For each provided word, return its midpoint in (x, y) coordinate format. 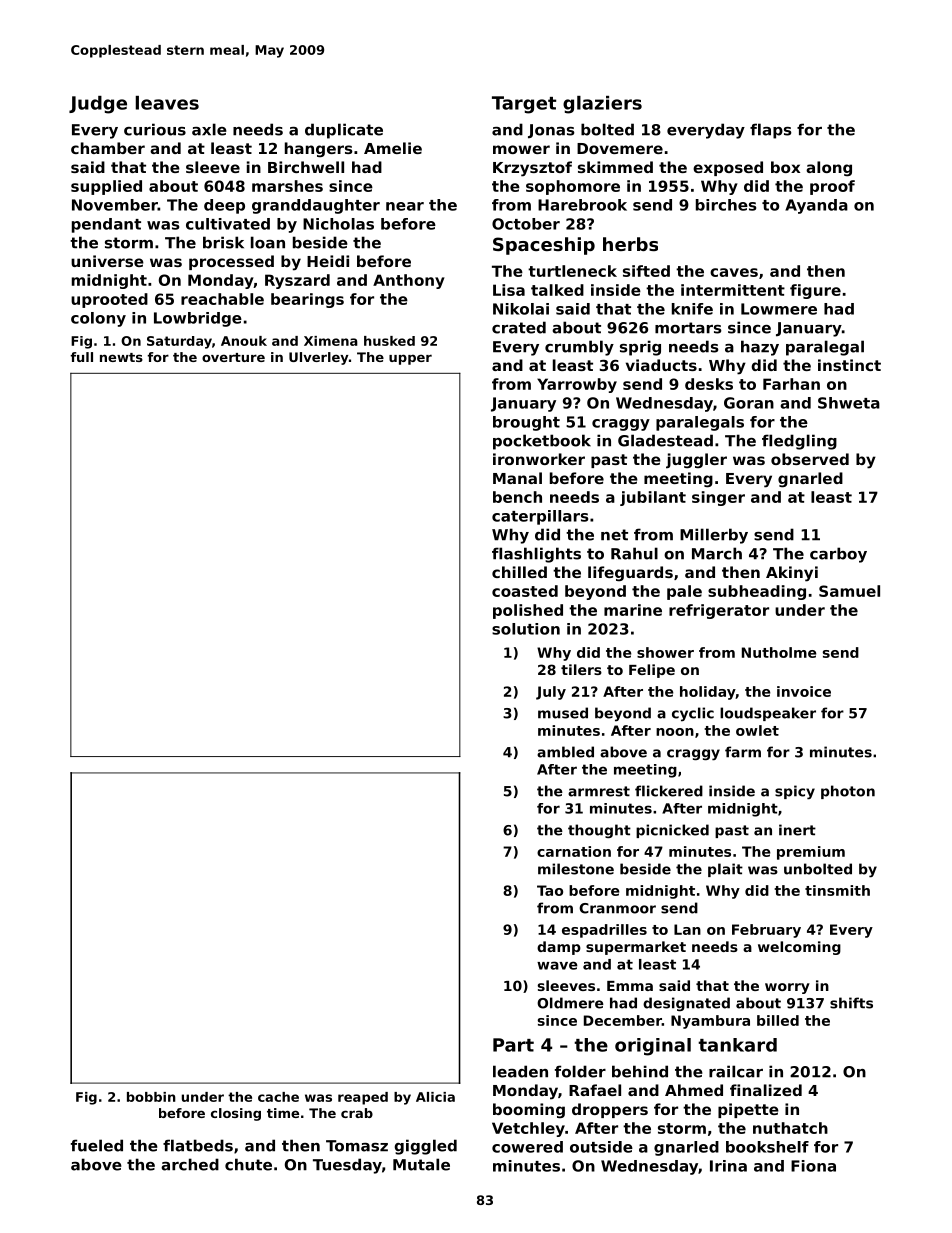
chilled (519, 572)
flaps (771, 131)
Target (524, 105)
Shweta (849, 403)
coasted (525, 591)
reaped (363, 1098)
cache (278, 1097)
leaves (167, 103)
